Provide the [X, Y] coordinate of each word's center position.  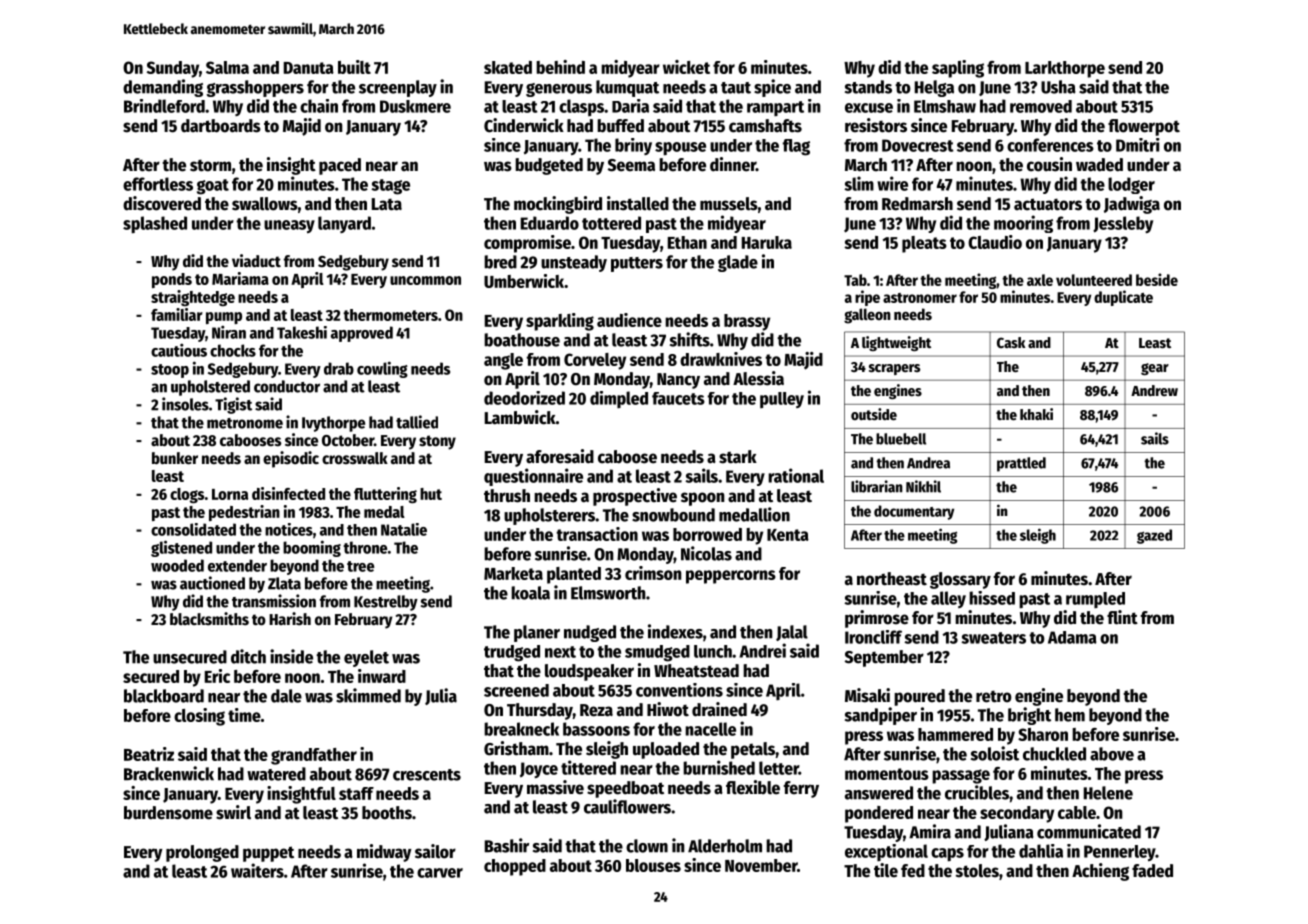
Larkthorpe [1065, 69]
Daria [630, 106]
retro [994, 696]
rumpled [1095, 600]
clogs [187, 495]
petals [753, 750]
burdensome [168, 813]
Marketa [513, 573]
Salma [227, 67]
